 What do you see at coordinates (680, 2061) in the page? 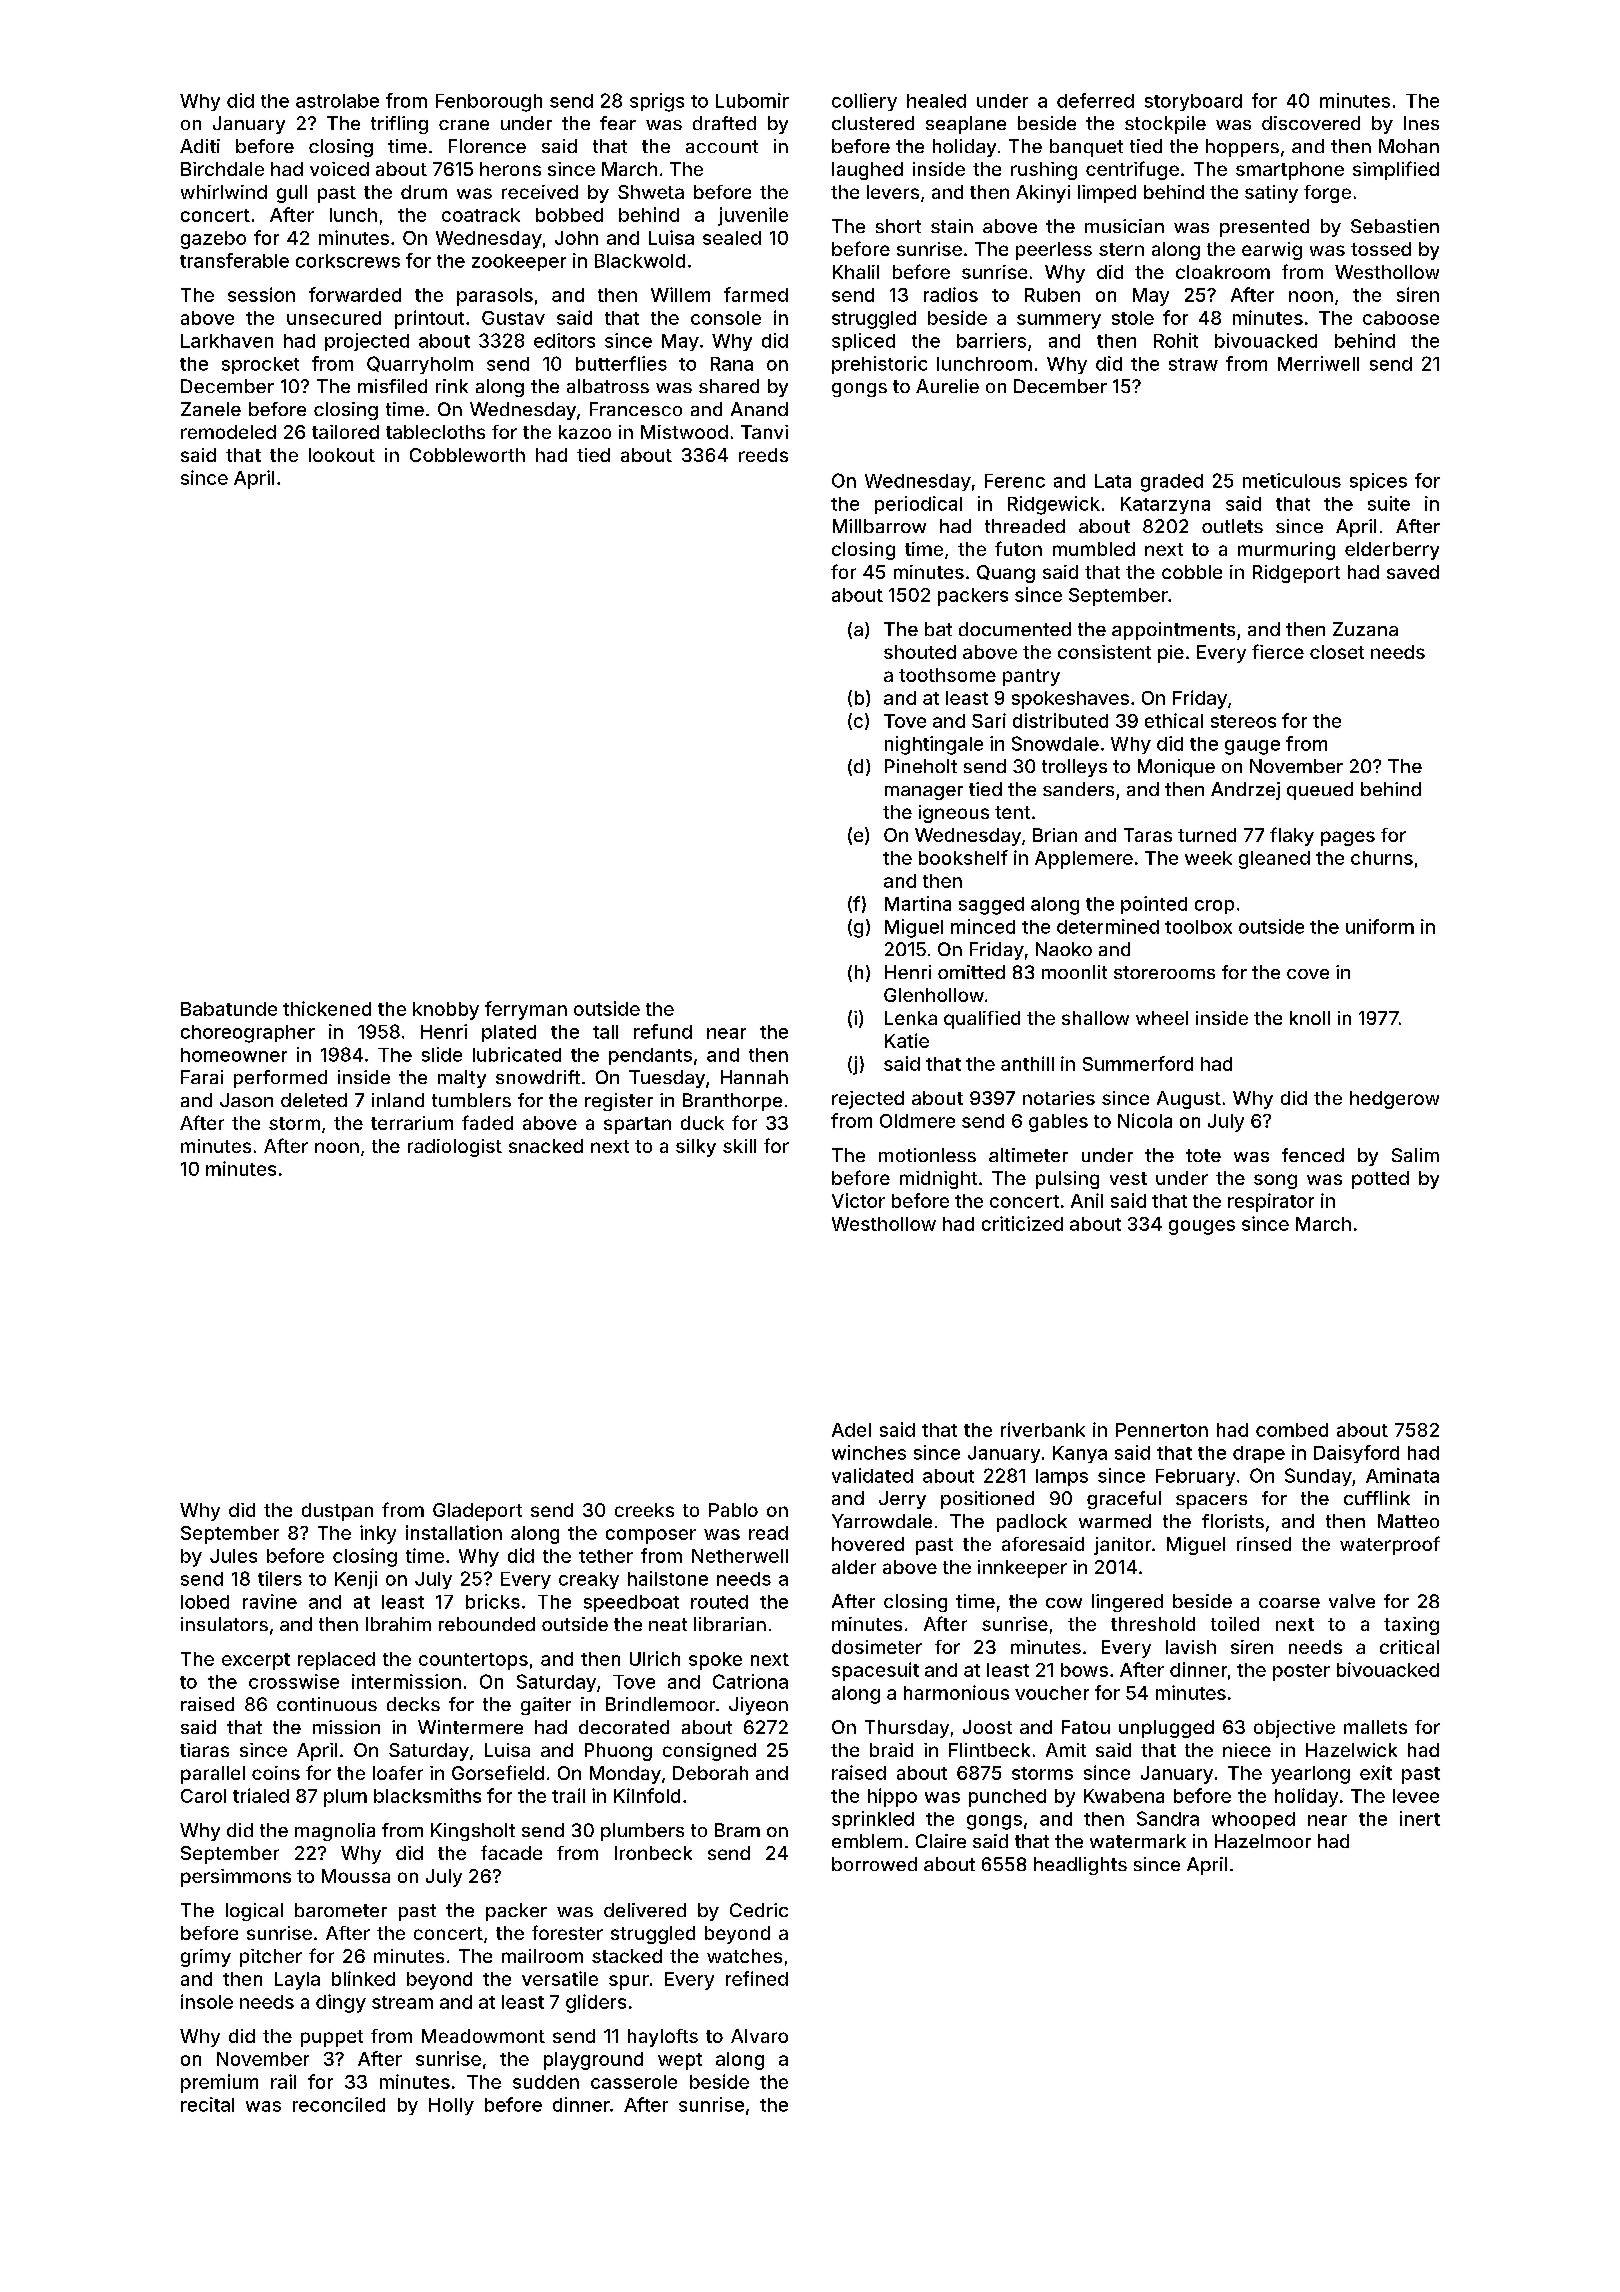
I see `wept` at bounding box center [680, 2061].
